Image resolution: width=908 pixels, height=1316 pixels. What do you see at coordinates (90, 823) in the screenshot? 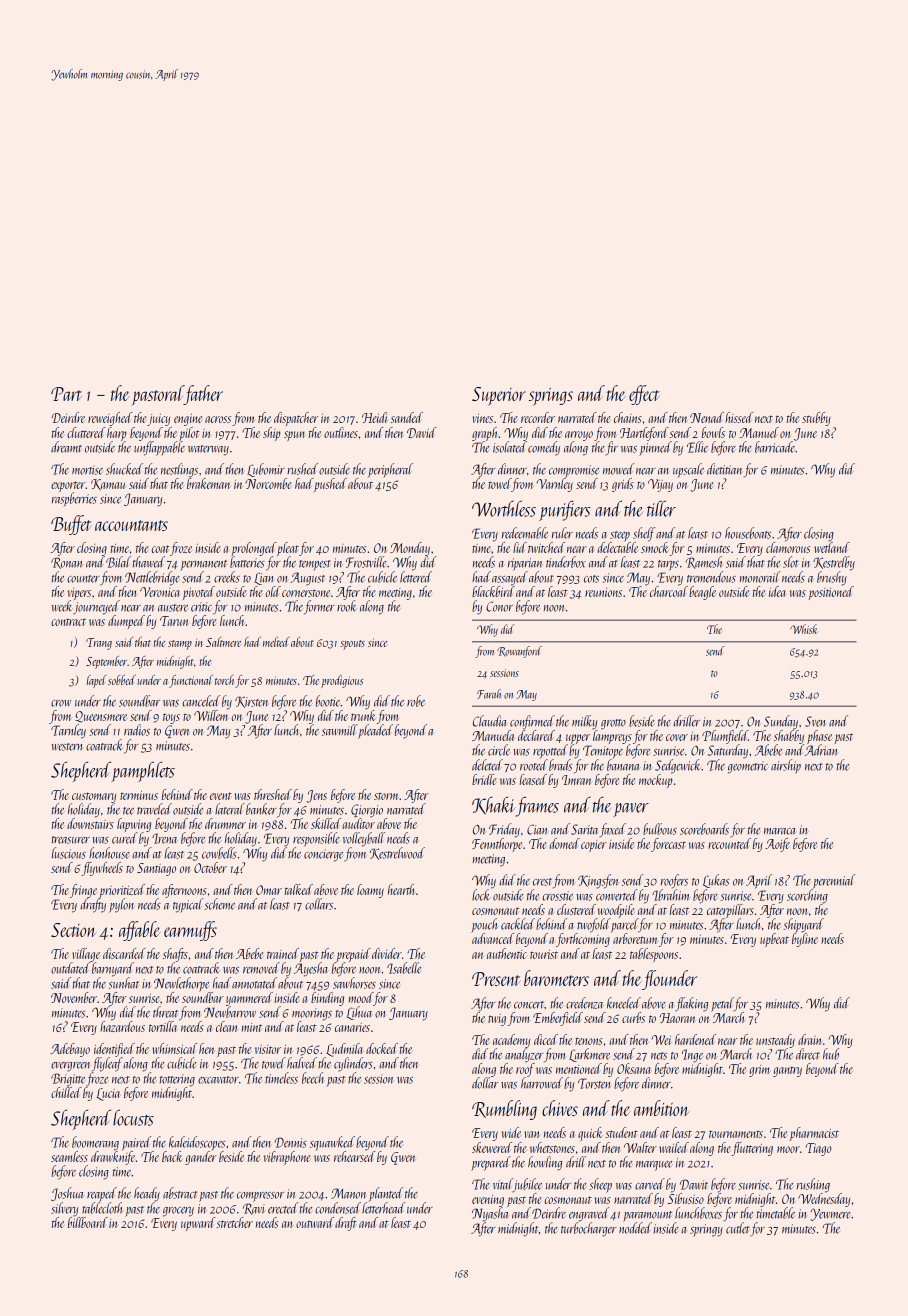
I see `downstairs` at bounding box center [90, 823].
